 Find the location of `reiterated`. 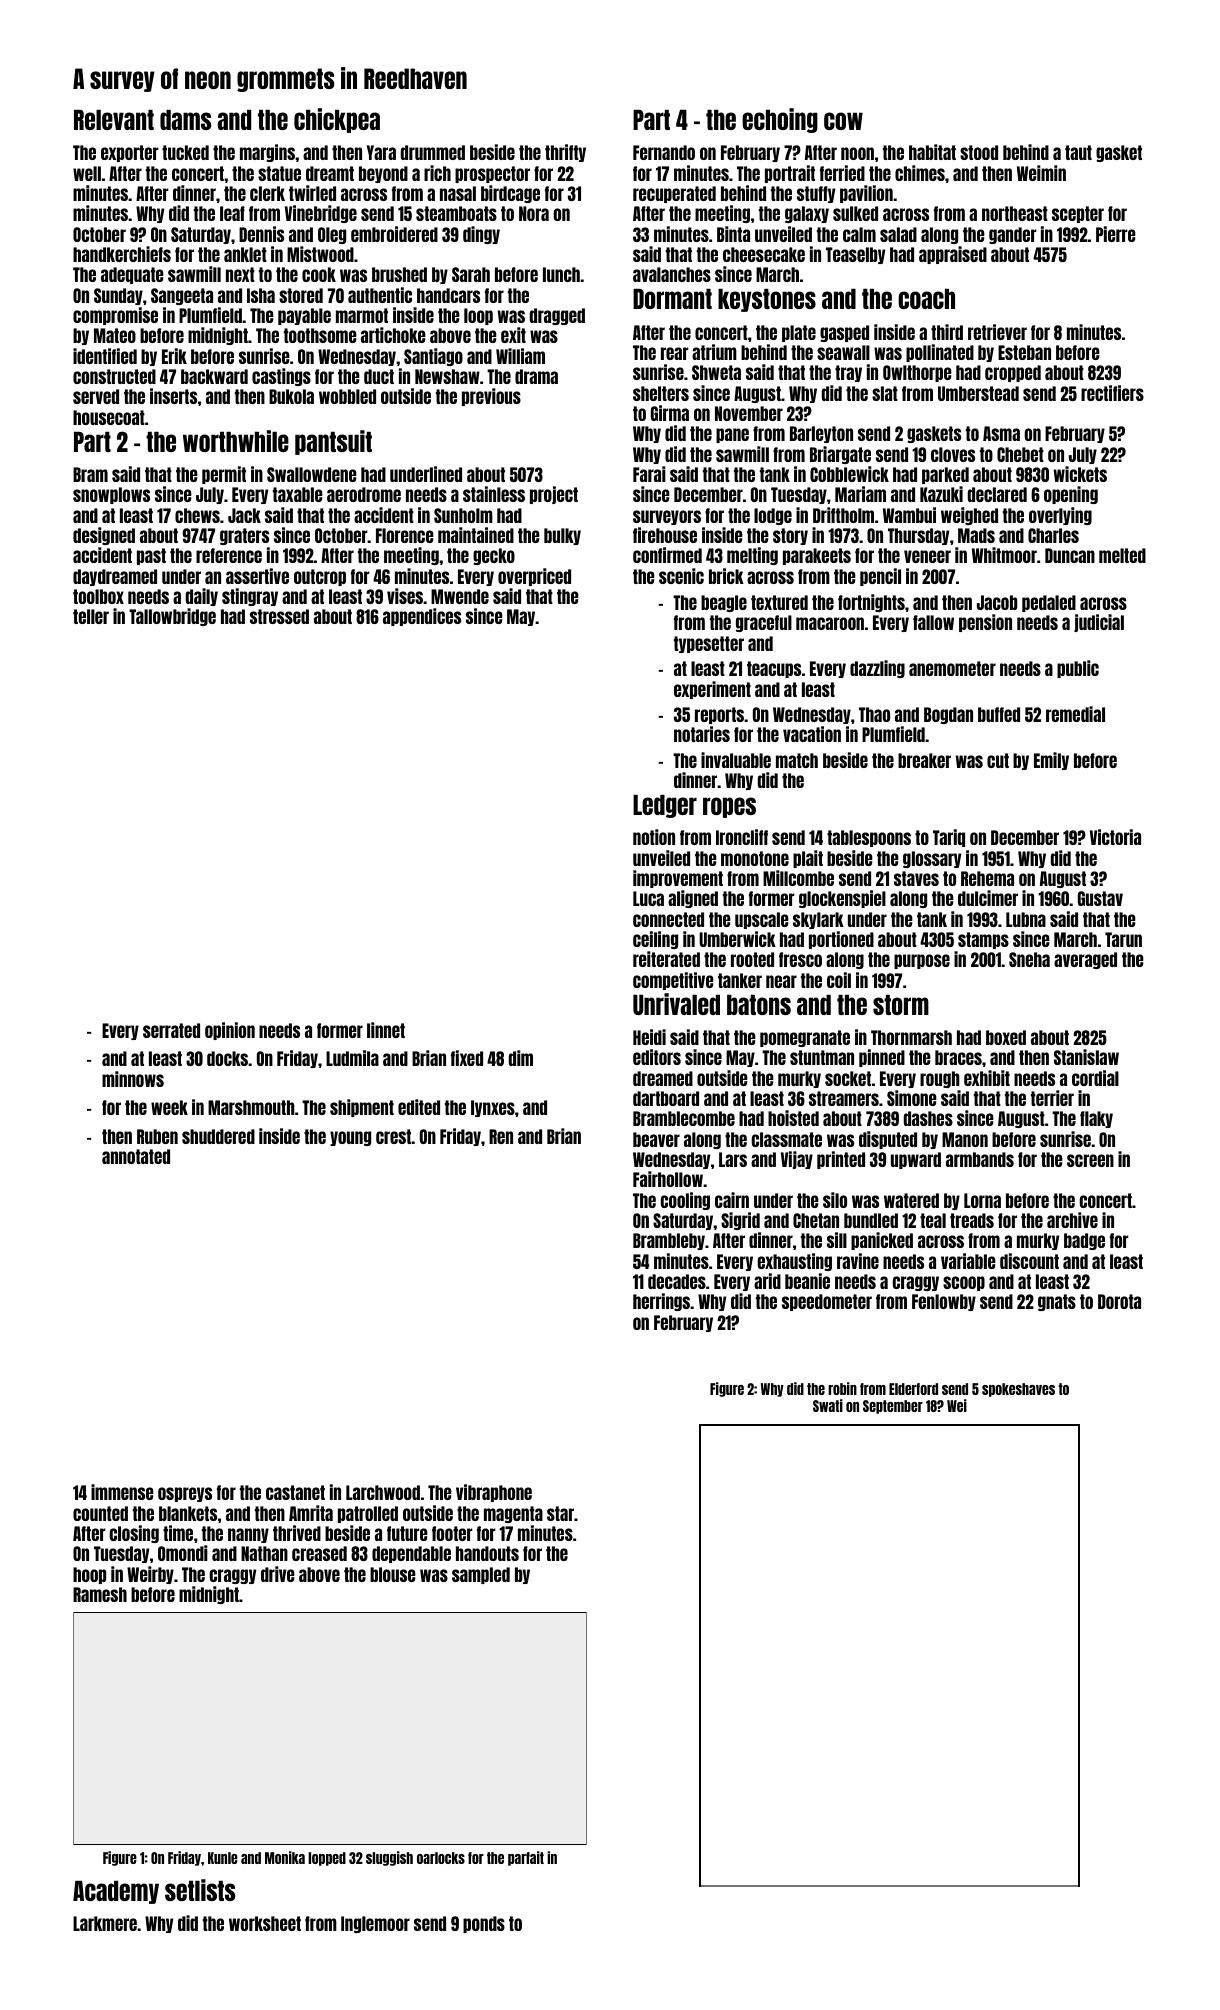

reiterated is located at coordinates (666, 959).
